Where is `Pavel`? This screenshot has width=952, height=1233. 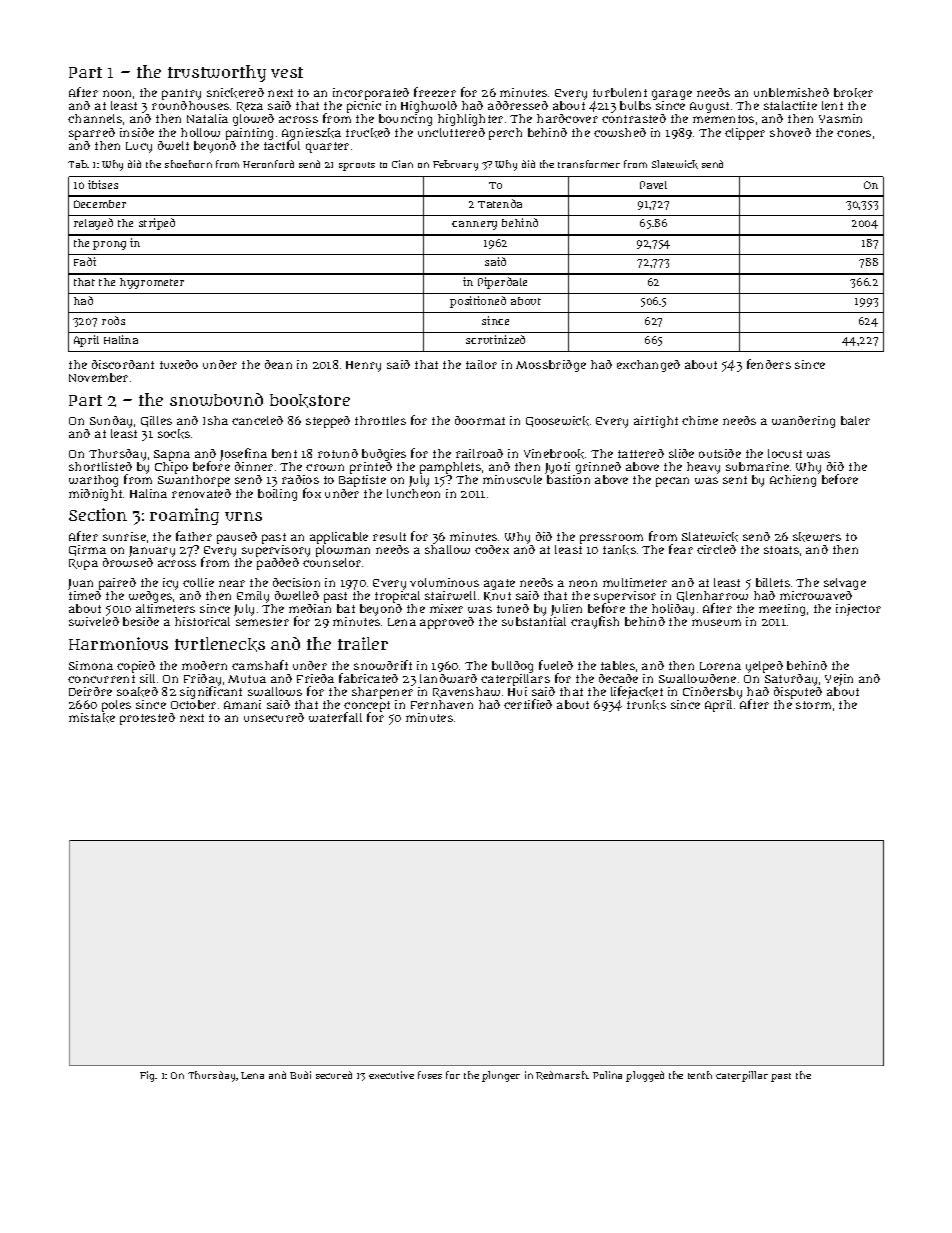 Pavel is located at coordinates (653, 185).
